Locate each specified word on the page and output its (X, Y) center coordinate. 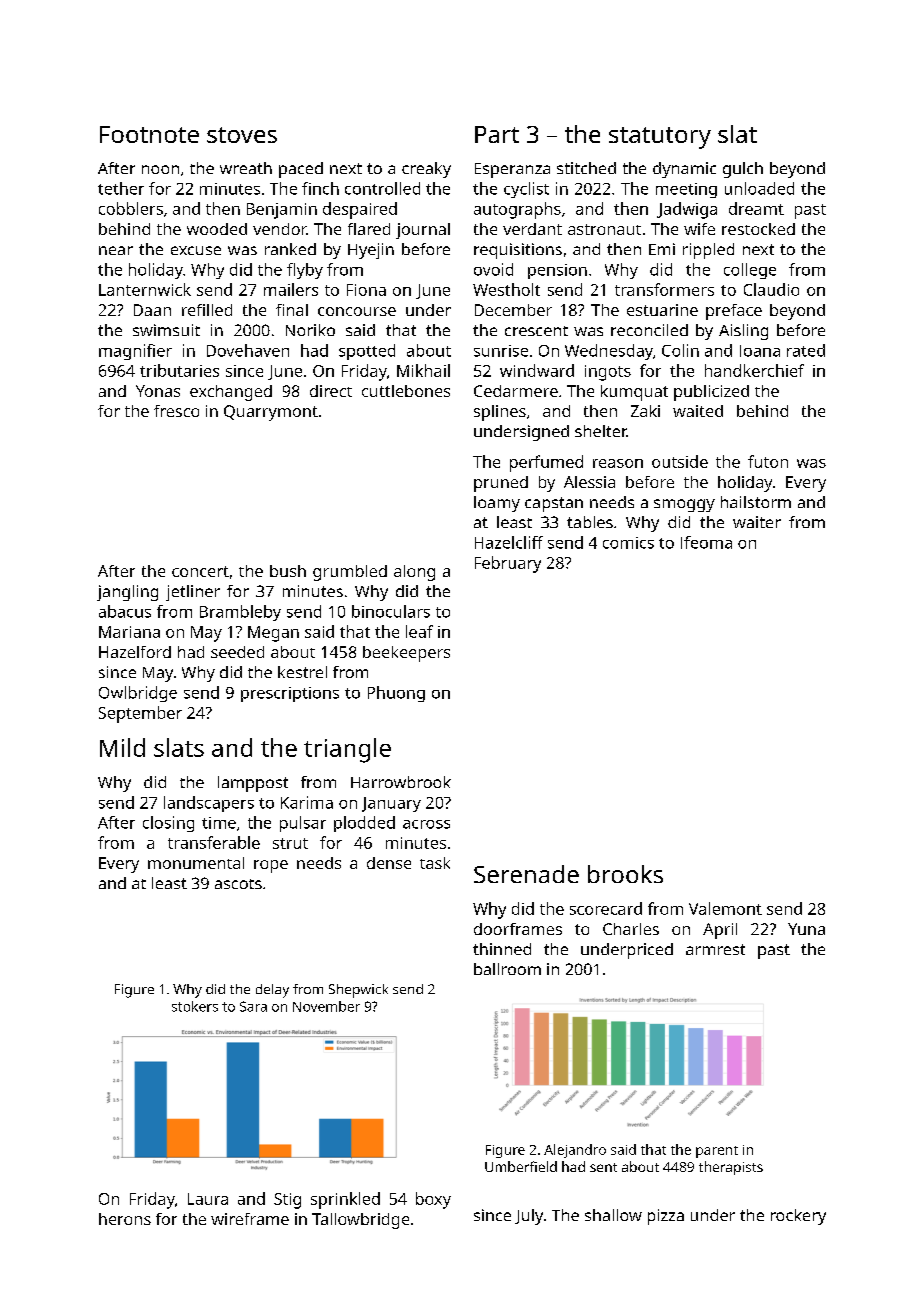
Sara (253, 1006)
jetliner (193, 593)
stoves (242, 135)
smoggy (684, 505)
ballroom (507, 969)
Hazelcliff (509, 542)
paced (301, 170)
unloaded (759, 188)
